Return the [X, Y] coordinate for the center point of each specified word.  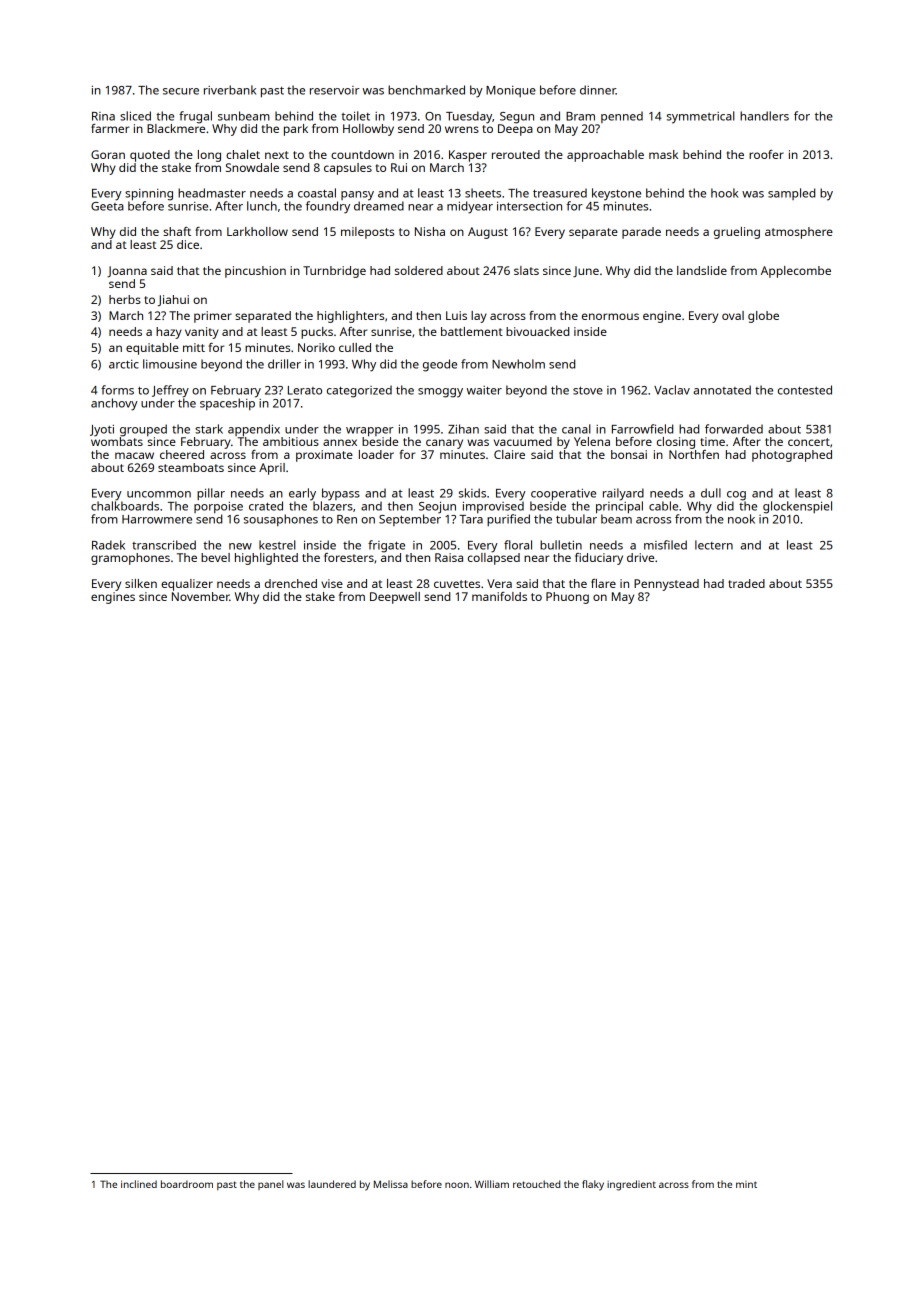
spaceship [227, 404]
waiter [484, 390]
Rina [103, 116]
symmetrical [701, 117]
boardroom [187, 1184]
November [201, 596]
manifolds [499, 596]
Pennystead [666, 585]
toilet [355, 116]
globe [763, 317]
